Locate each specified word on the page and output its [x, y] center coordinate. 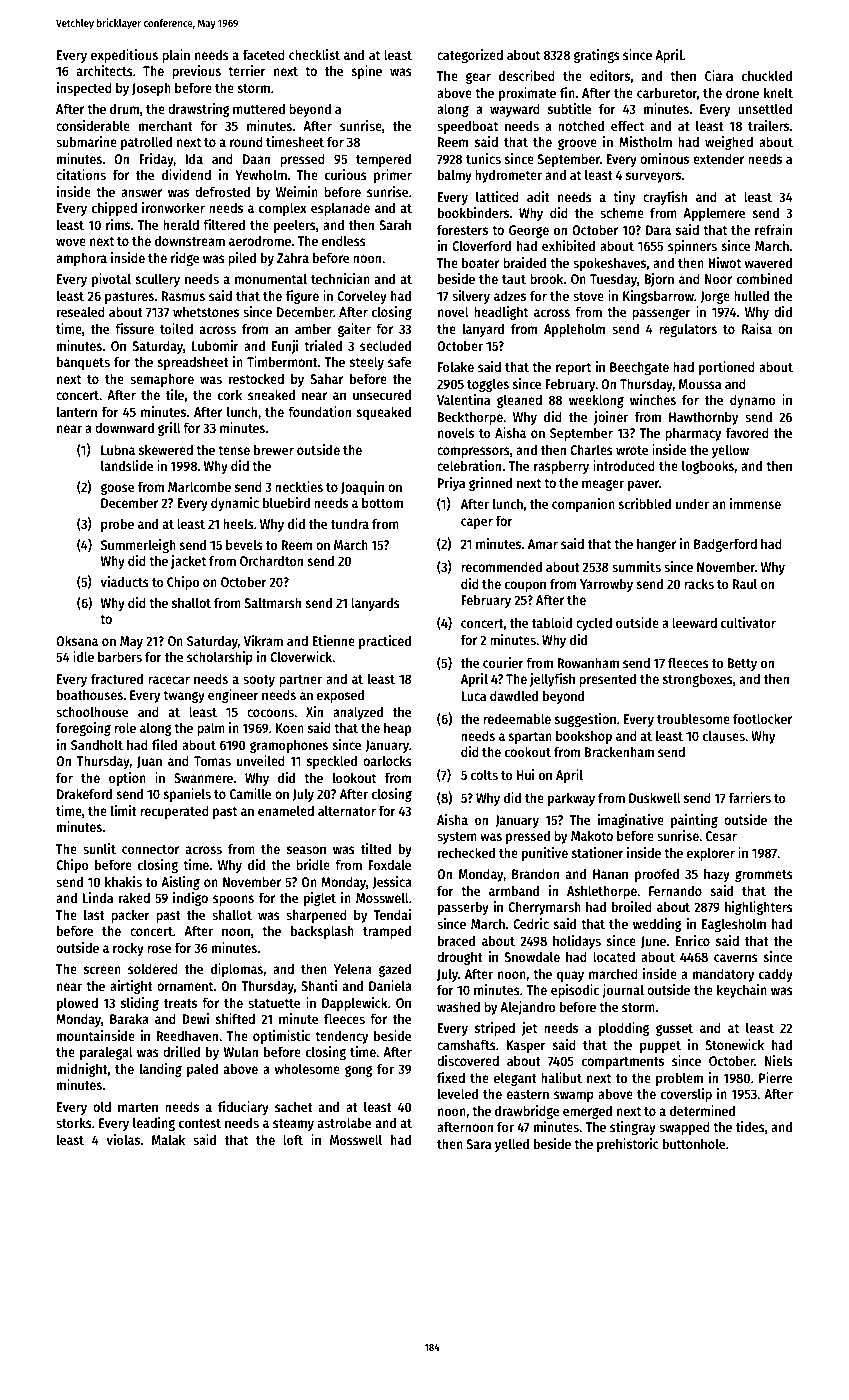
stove [588, 296]
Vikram [263, 640]
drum [124, 108]
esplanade [340, 209]
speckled [332, 762]
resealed [81, 311]
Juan [149, 762]
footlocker [762, 718]
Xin [314, 711]
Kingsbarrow [658, 297]
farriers [750, 797]
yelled [512, 1145]
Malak [168, 1139]
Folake [456, 366]
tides [750, 1126]
